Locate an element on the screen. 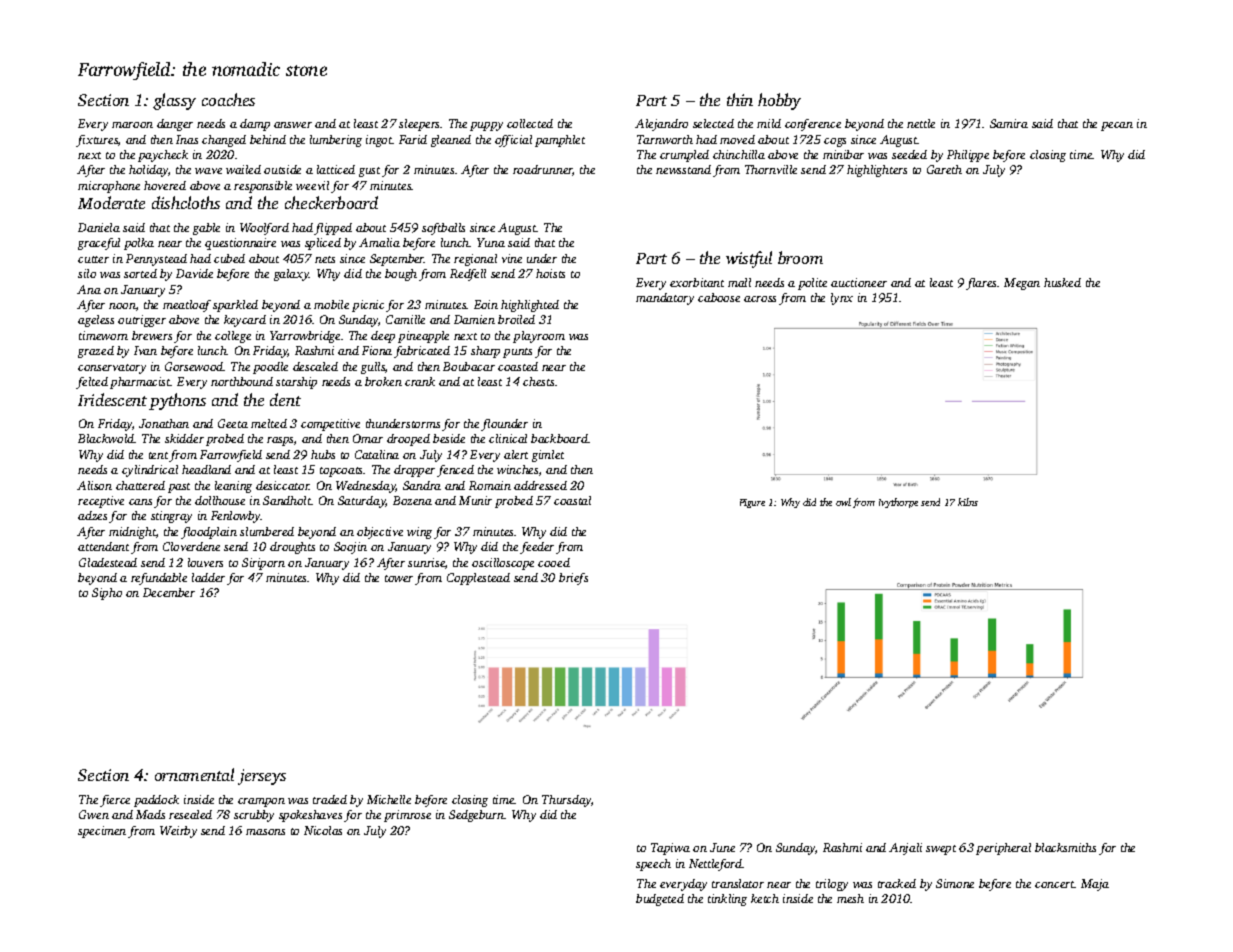 The image size is (1233, 952). Eoin is located at coordinates (486, 304).
